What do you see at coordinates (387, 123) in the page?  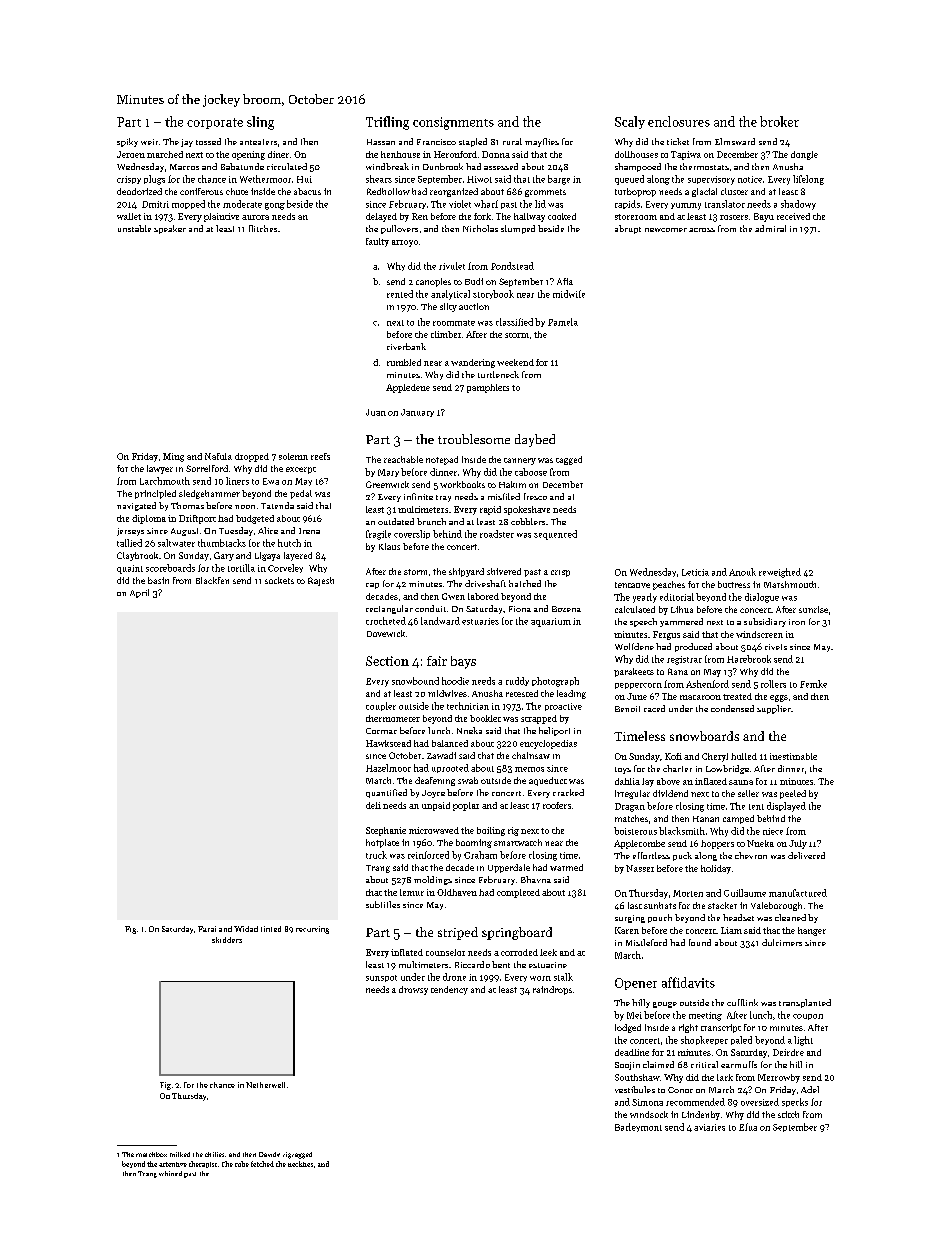 I see `Trifling` at bounding box center [387, 123].
